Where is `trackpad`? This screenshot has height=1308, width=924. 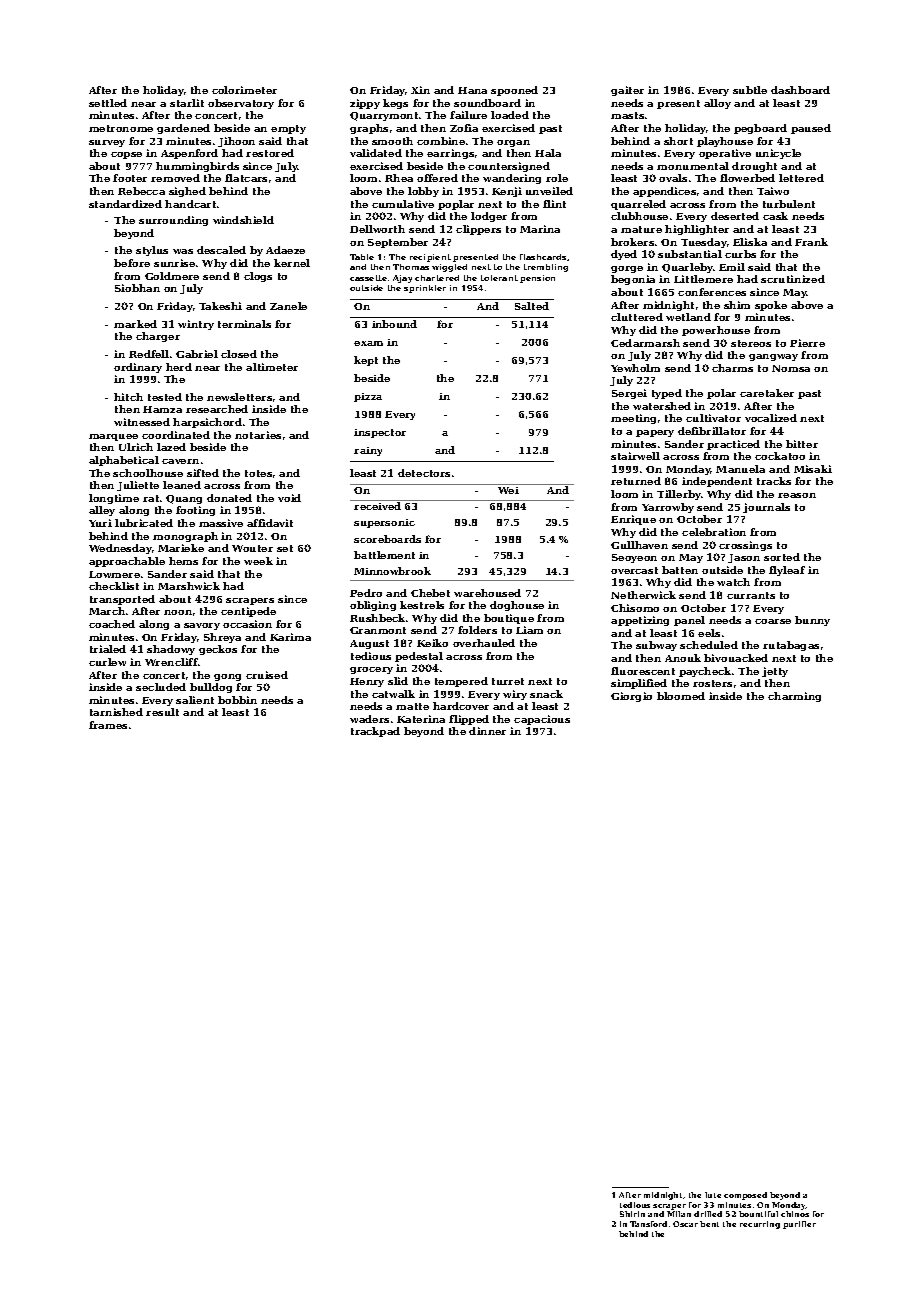 trackpad is located at coordinates (375, 732).
